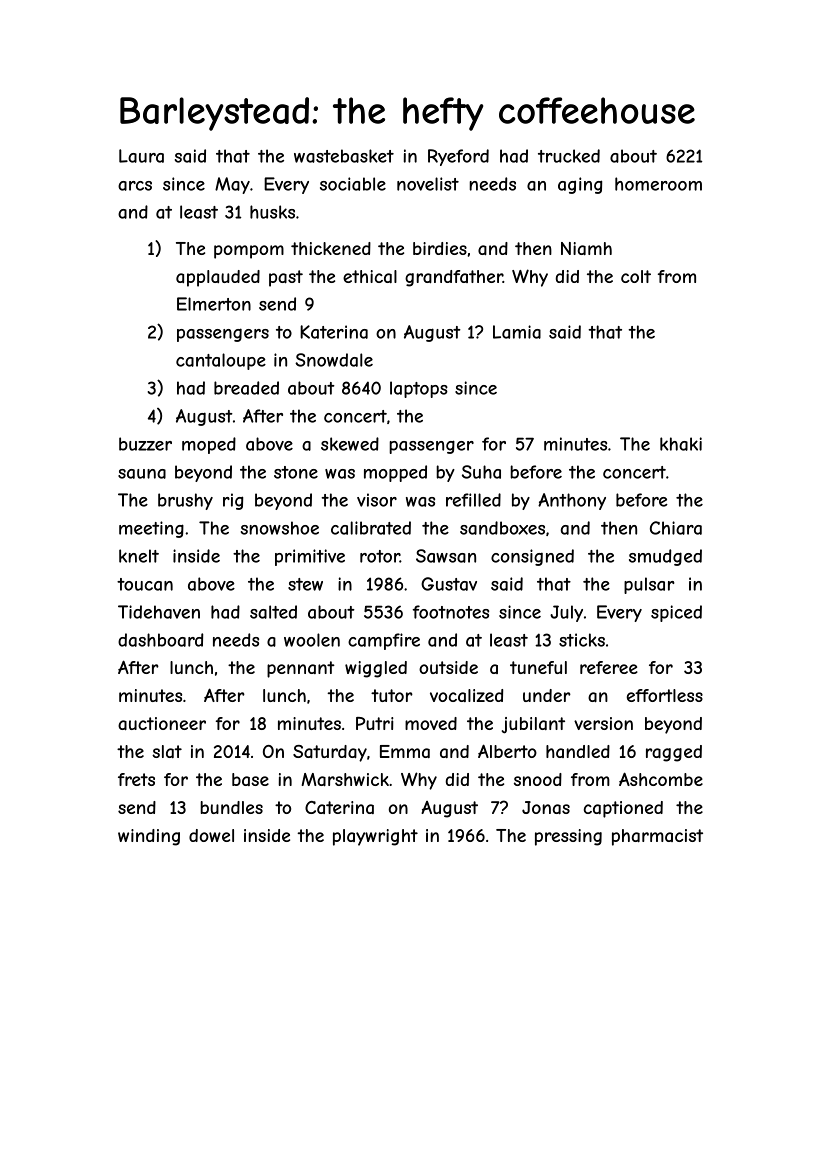  I want to click on July, so click(566, 613).
